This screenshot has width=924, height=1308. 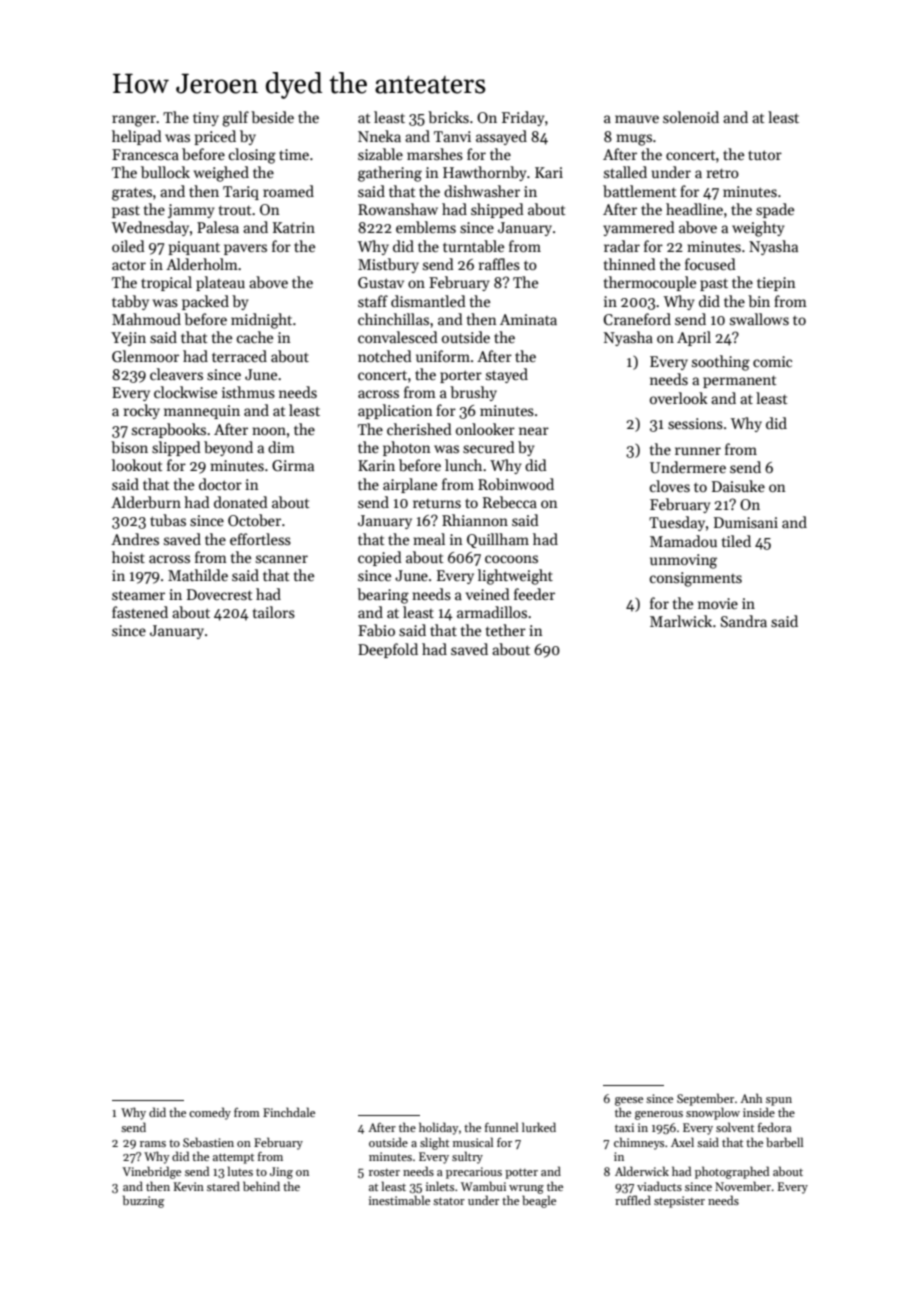 I want to click on funnel, so click(x=501, y=1127).
